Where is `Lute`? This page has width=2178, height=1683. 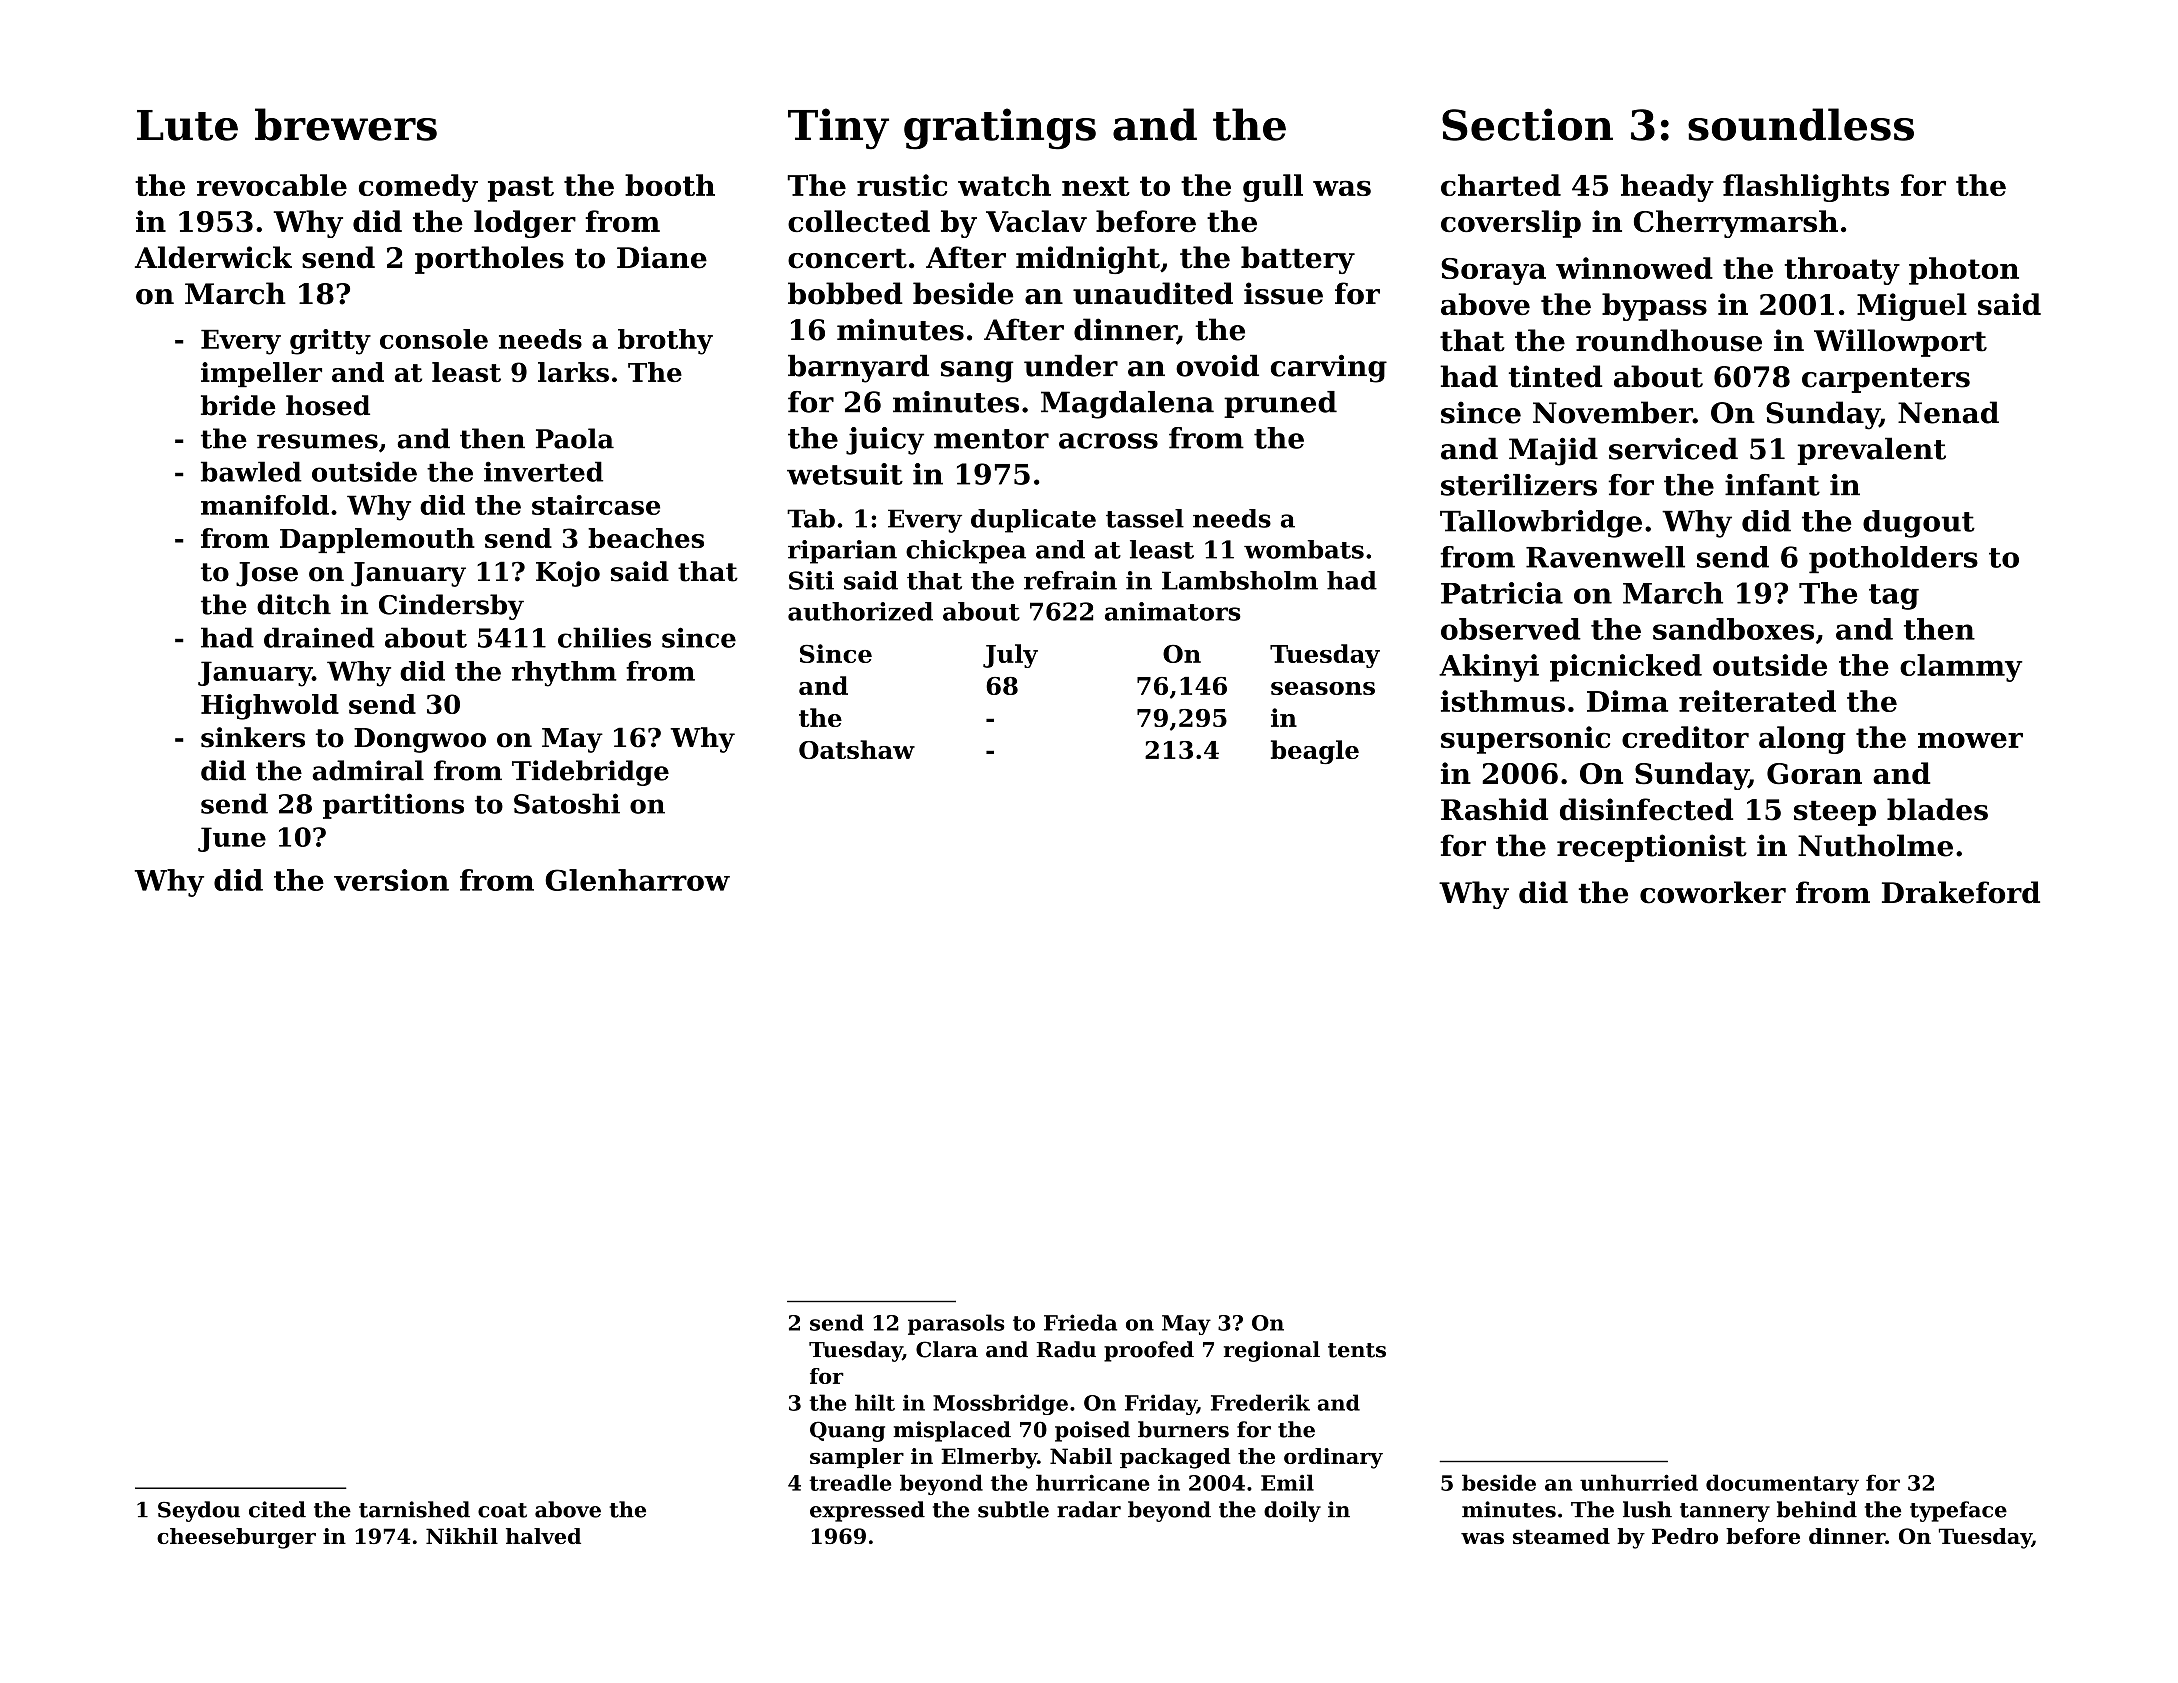
Lute is located at coordinates (187, 125).
